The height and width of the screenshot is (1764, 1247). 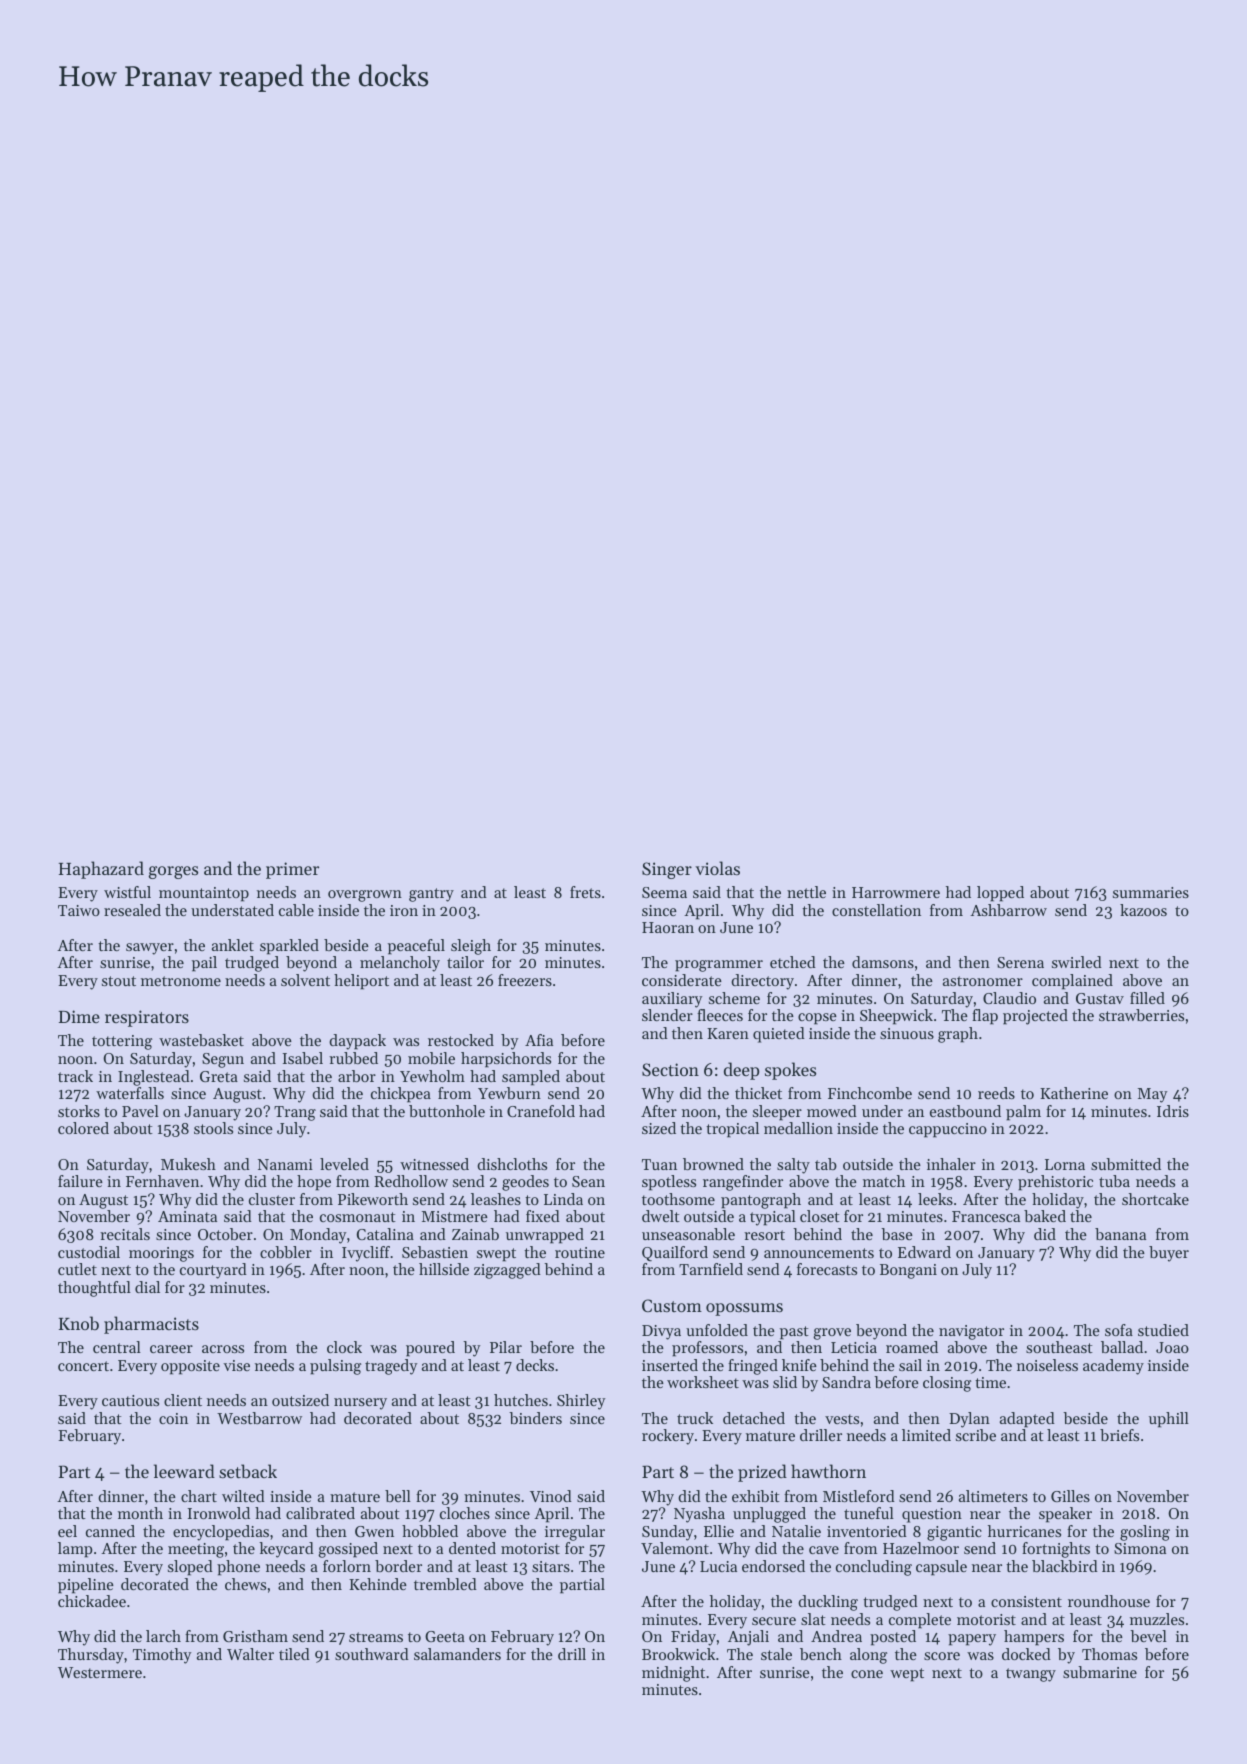 I want to click on sofa, so click(x=1119, y=1330).
